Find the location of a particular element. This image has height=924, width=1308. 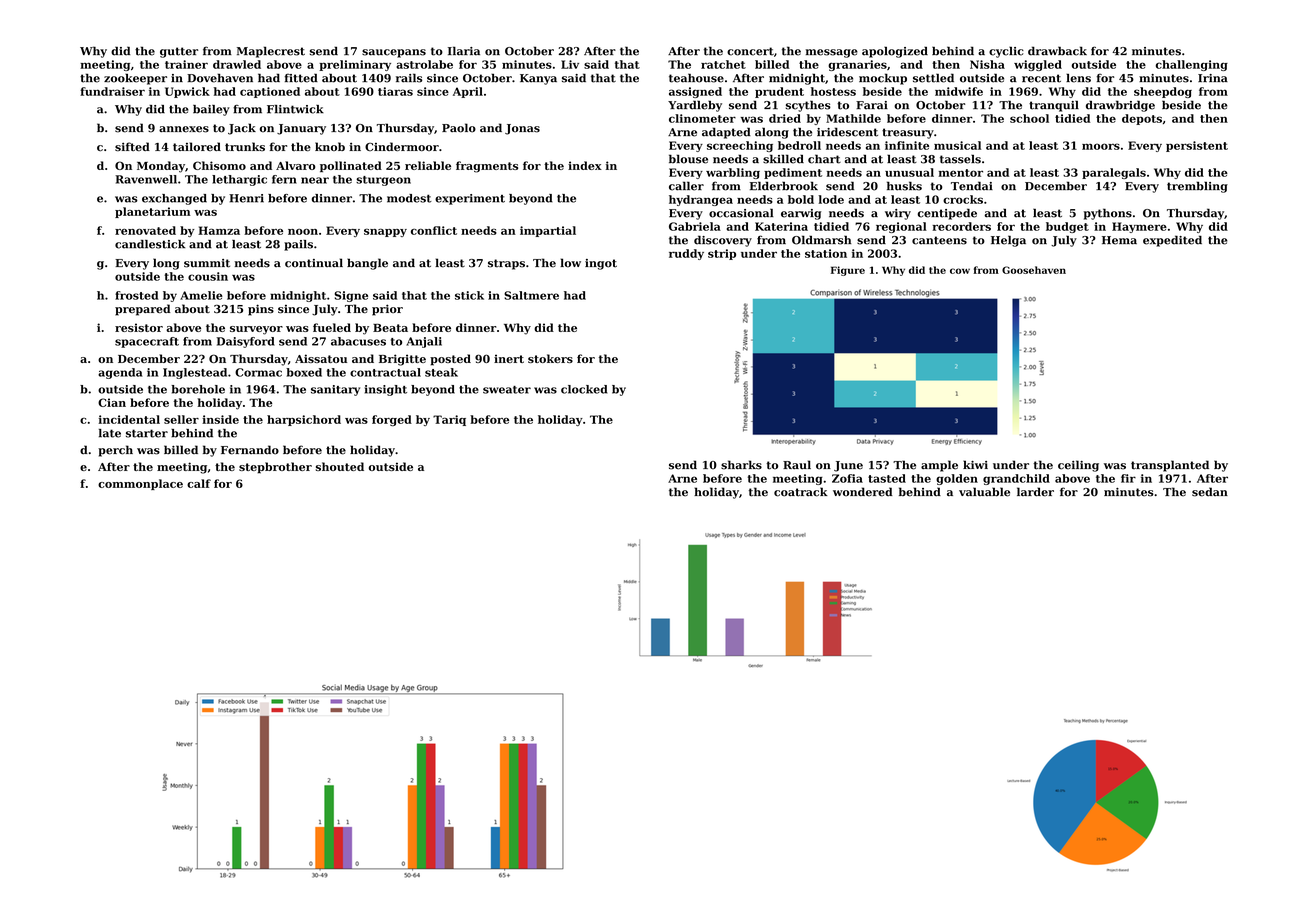

blouse is located at coordinates (688, 159).
